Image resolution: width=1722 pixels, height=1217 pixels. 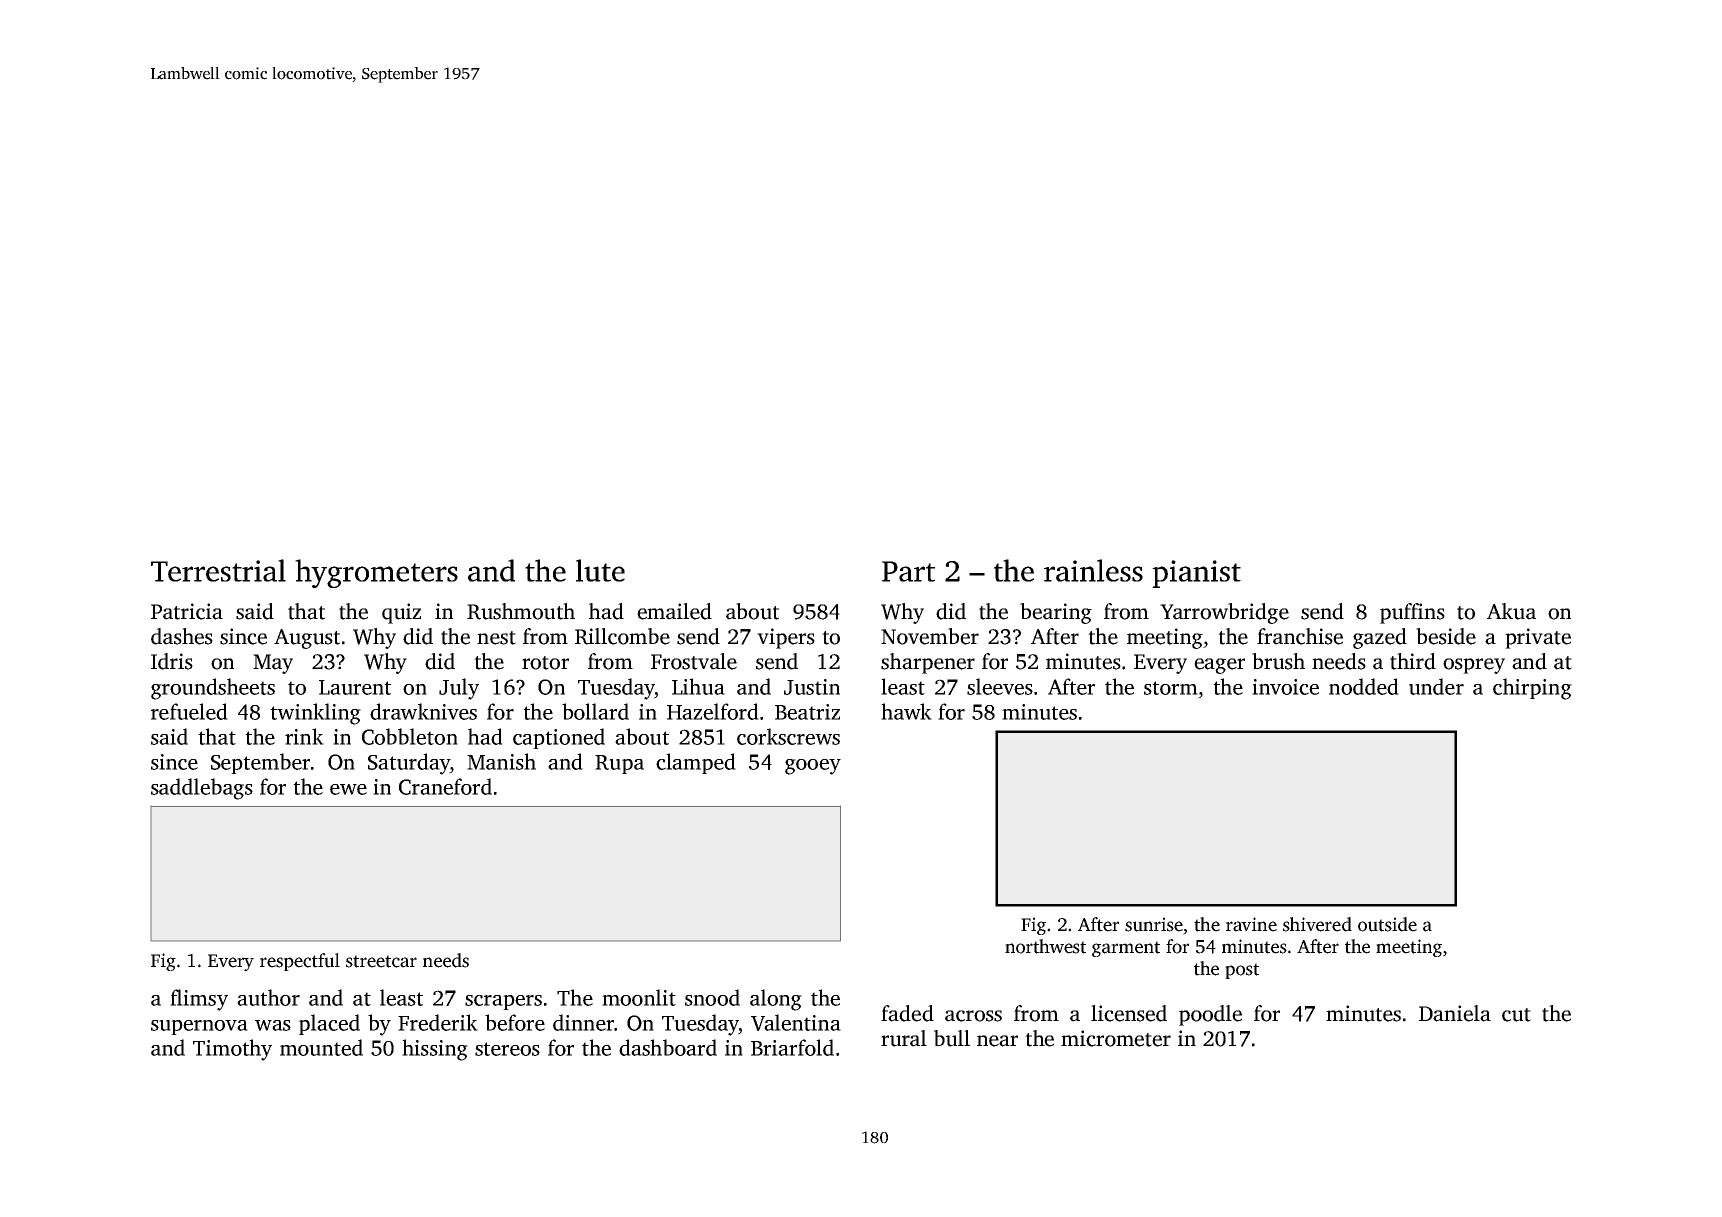 I want to click on Part, so click(x=908, y=571).
